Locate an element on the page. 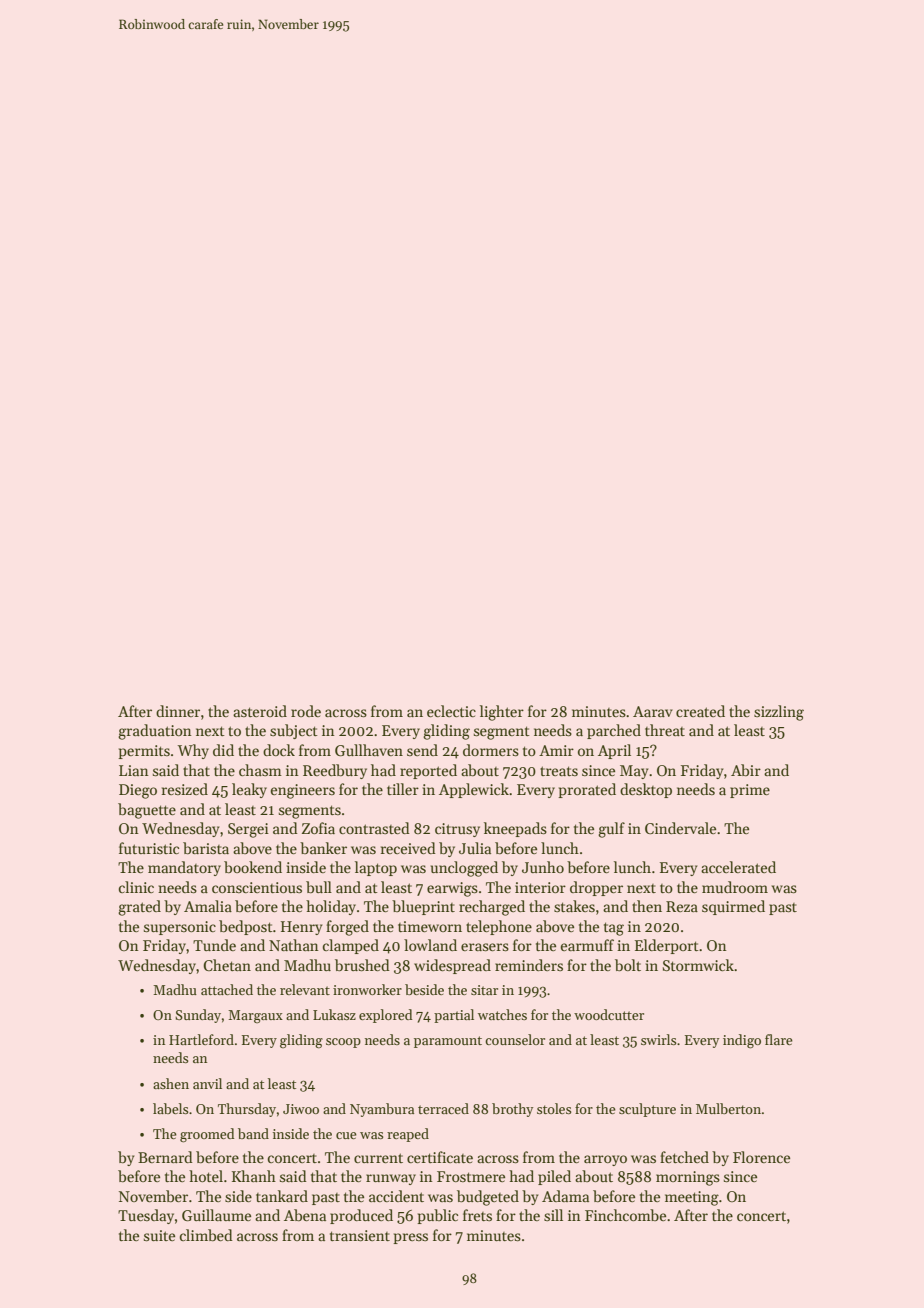 This page has width=924, height=1308. asteroid is located at coordinates (260, 711).
